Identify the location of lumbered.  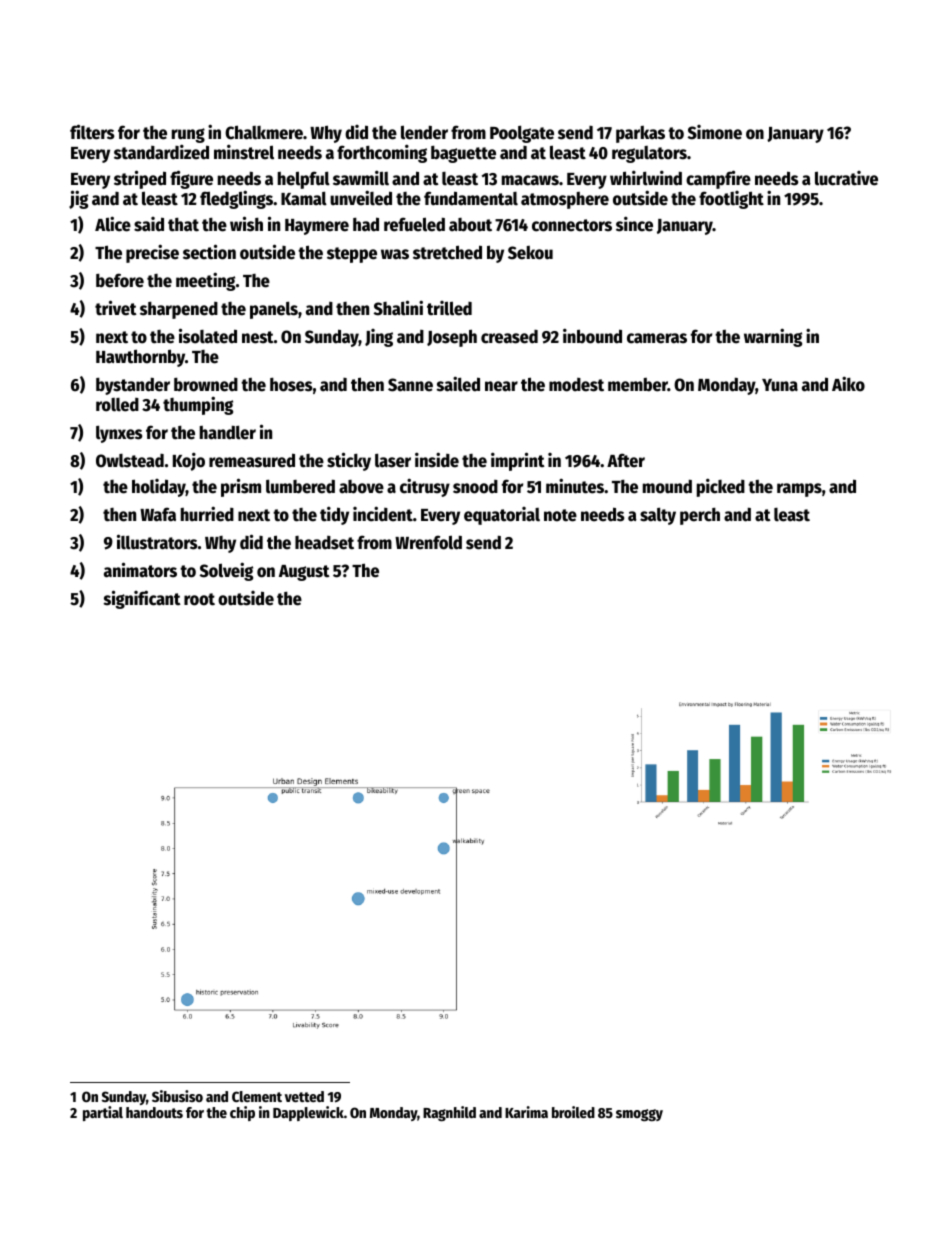
(300, 486).
